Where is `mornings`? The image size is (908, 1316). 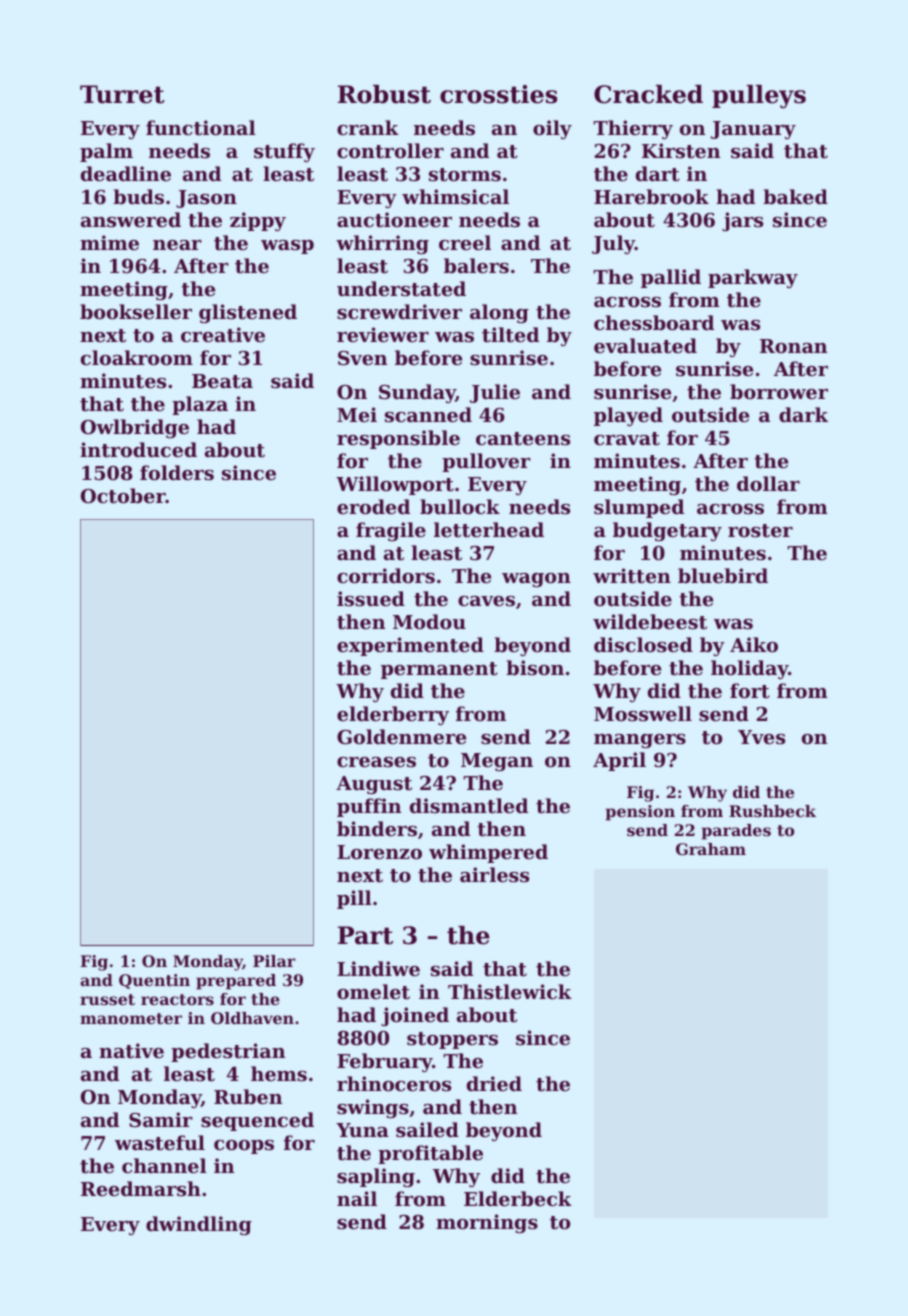
mornings is located at coordinates (487, 1223).
